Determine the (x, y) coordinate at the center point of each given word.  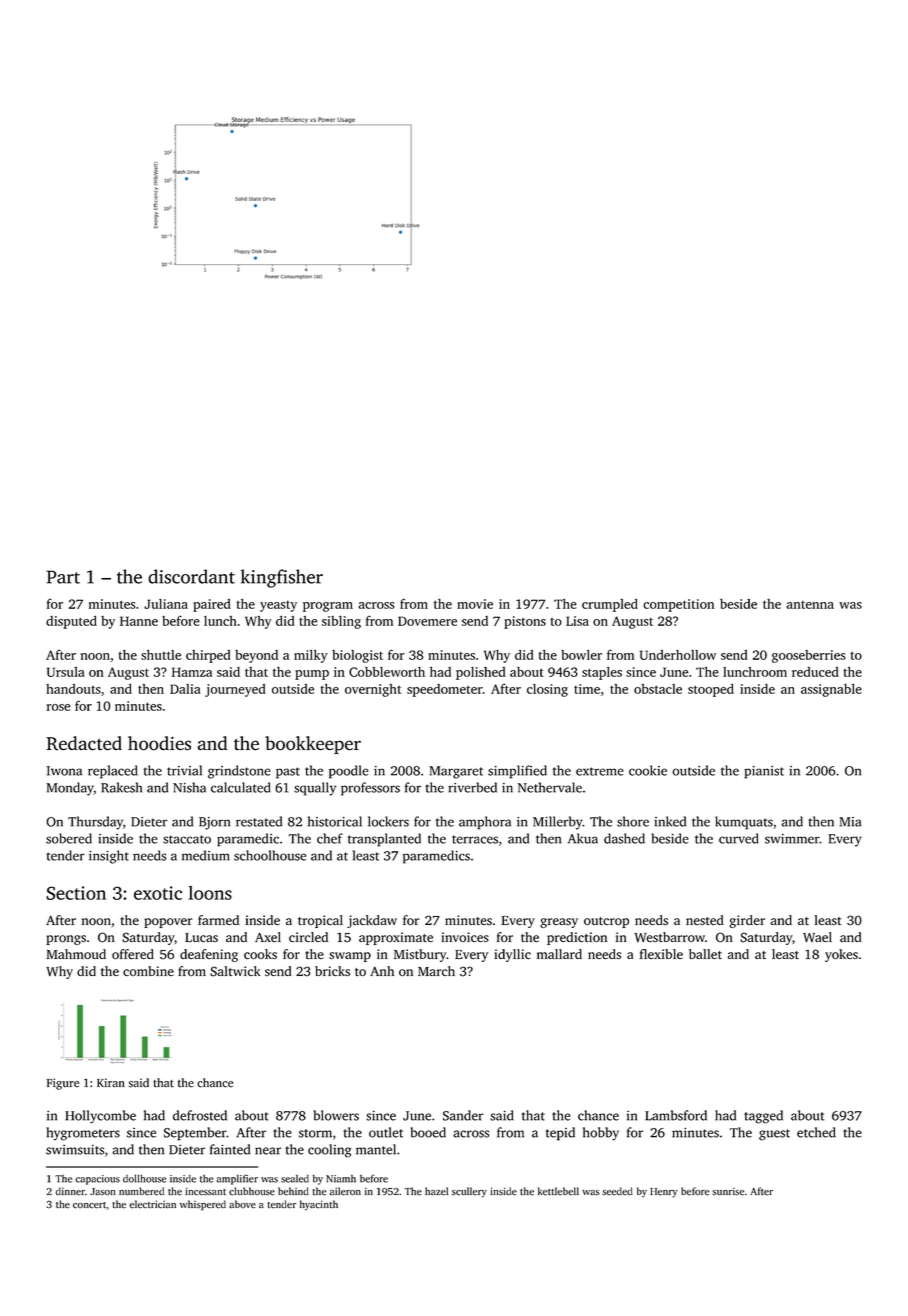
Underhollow (678, 655)
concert (89, 1205)
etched (816, 1132)
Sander (463, 1115)
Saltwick (235, 971)
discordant (191, 576)
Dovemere (427, 621)
